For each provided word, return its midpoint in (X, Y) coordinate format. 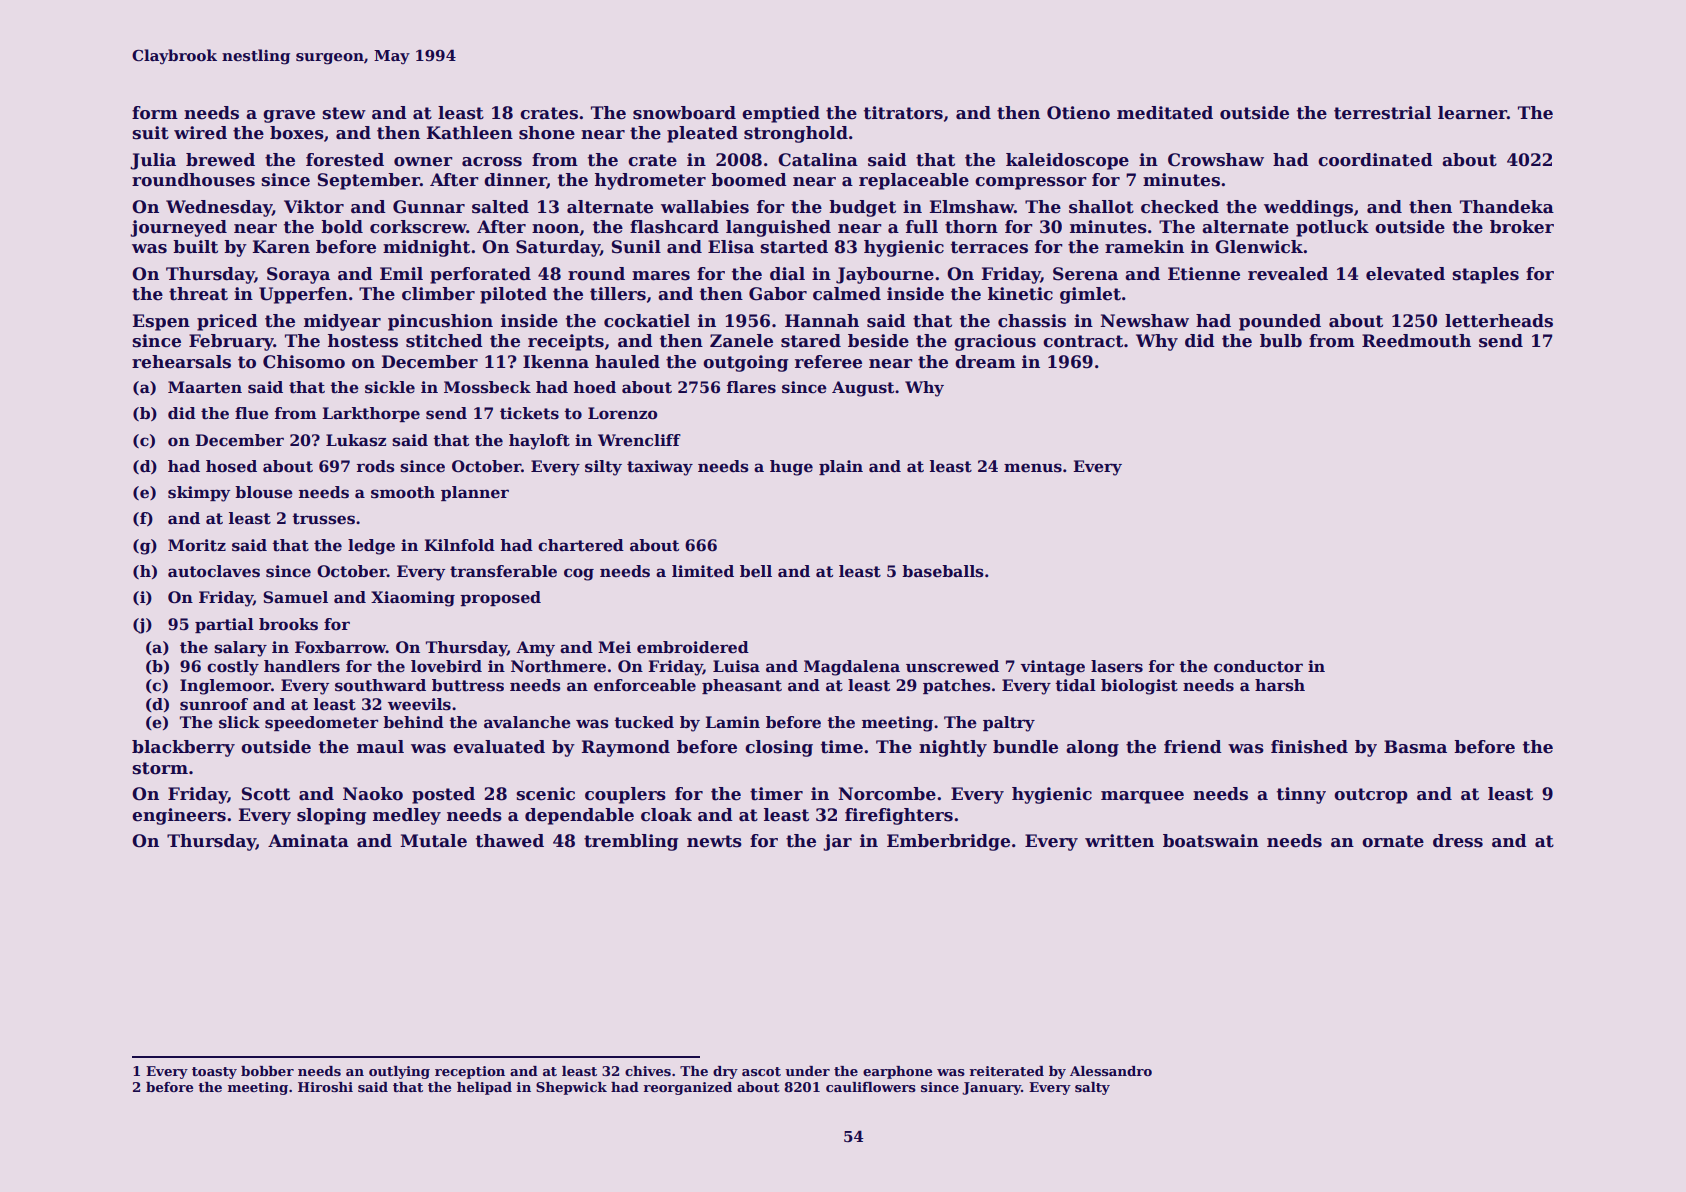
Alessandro (1111, 1071)
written (1119, 841)
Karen (281, 247)
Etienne (1204, 274)
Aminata (308, 841)
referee (828, 362)
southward (380, 685)
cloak (666, 815)
